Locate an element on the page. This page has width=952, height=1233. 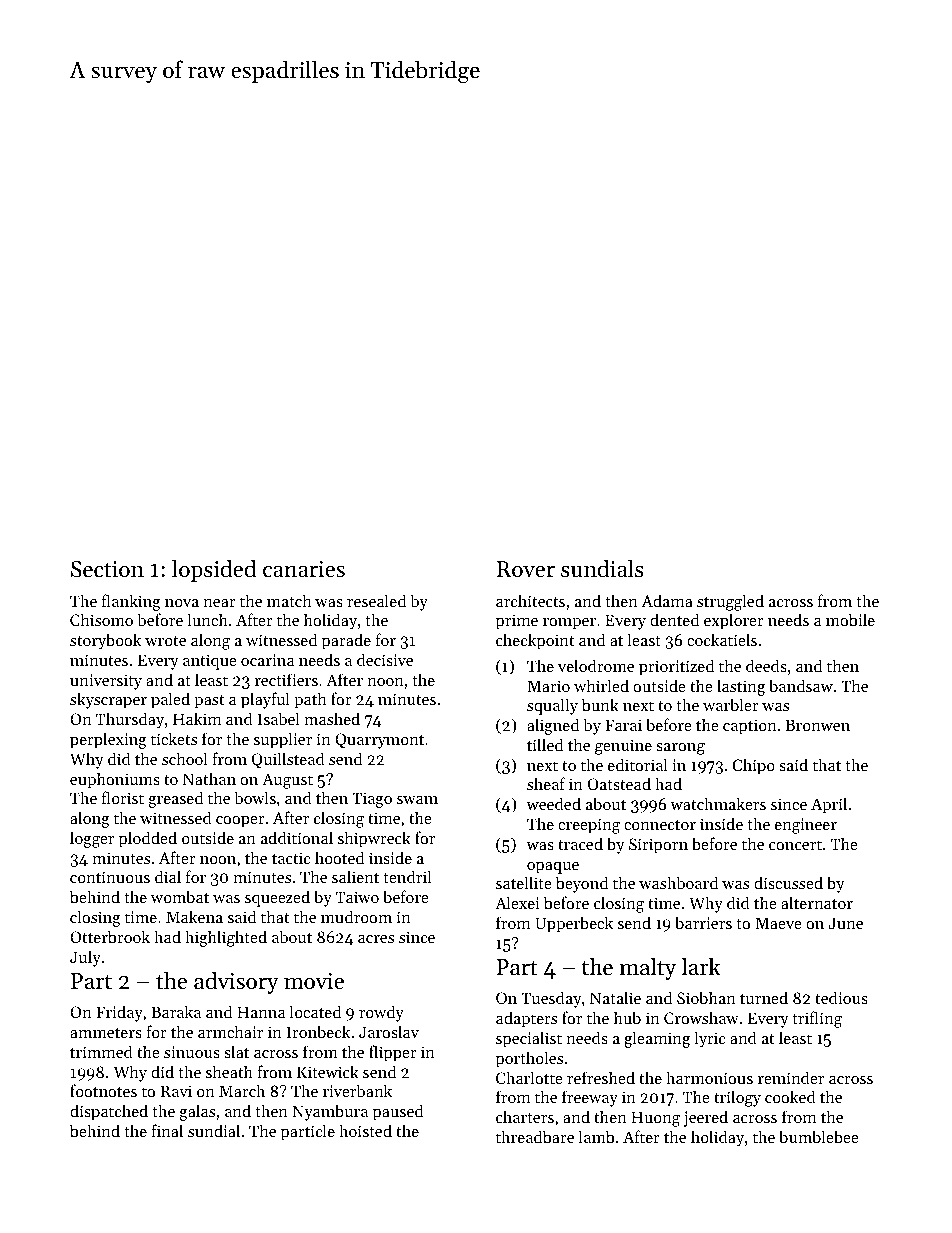
engineer is located at coordinates (806, 826).
